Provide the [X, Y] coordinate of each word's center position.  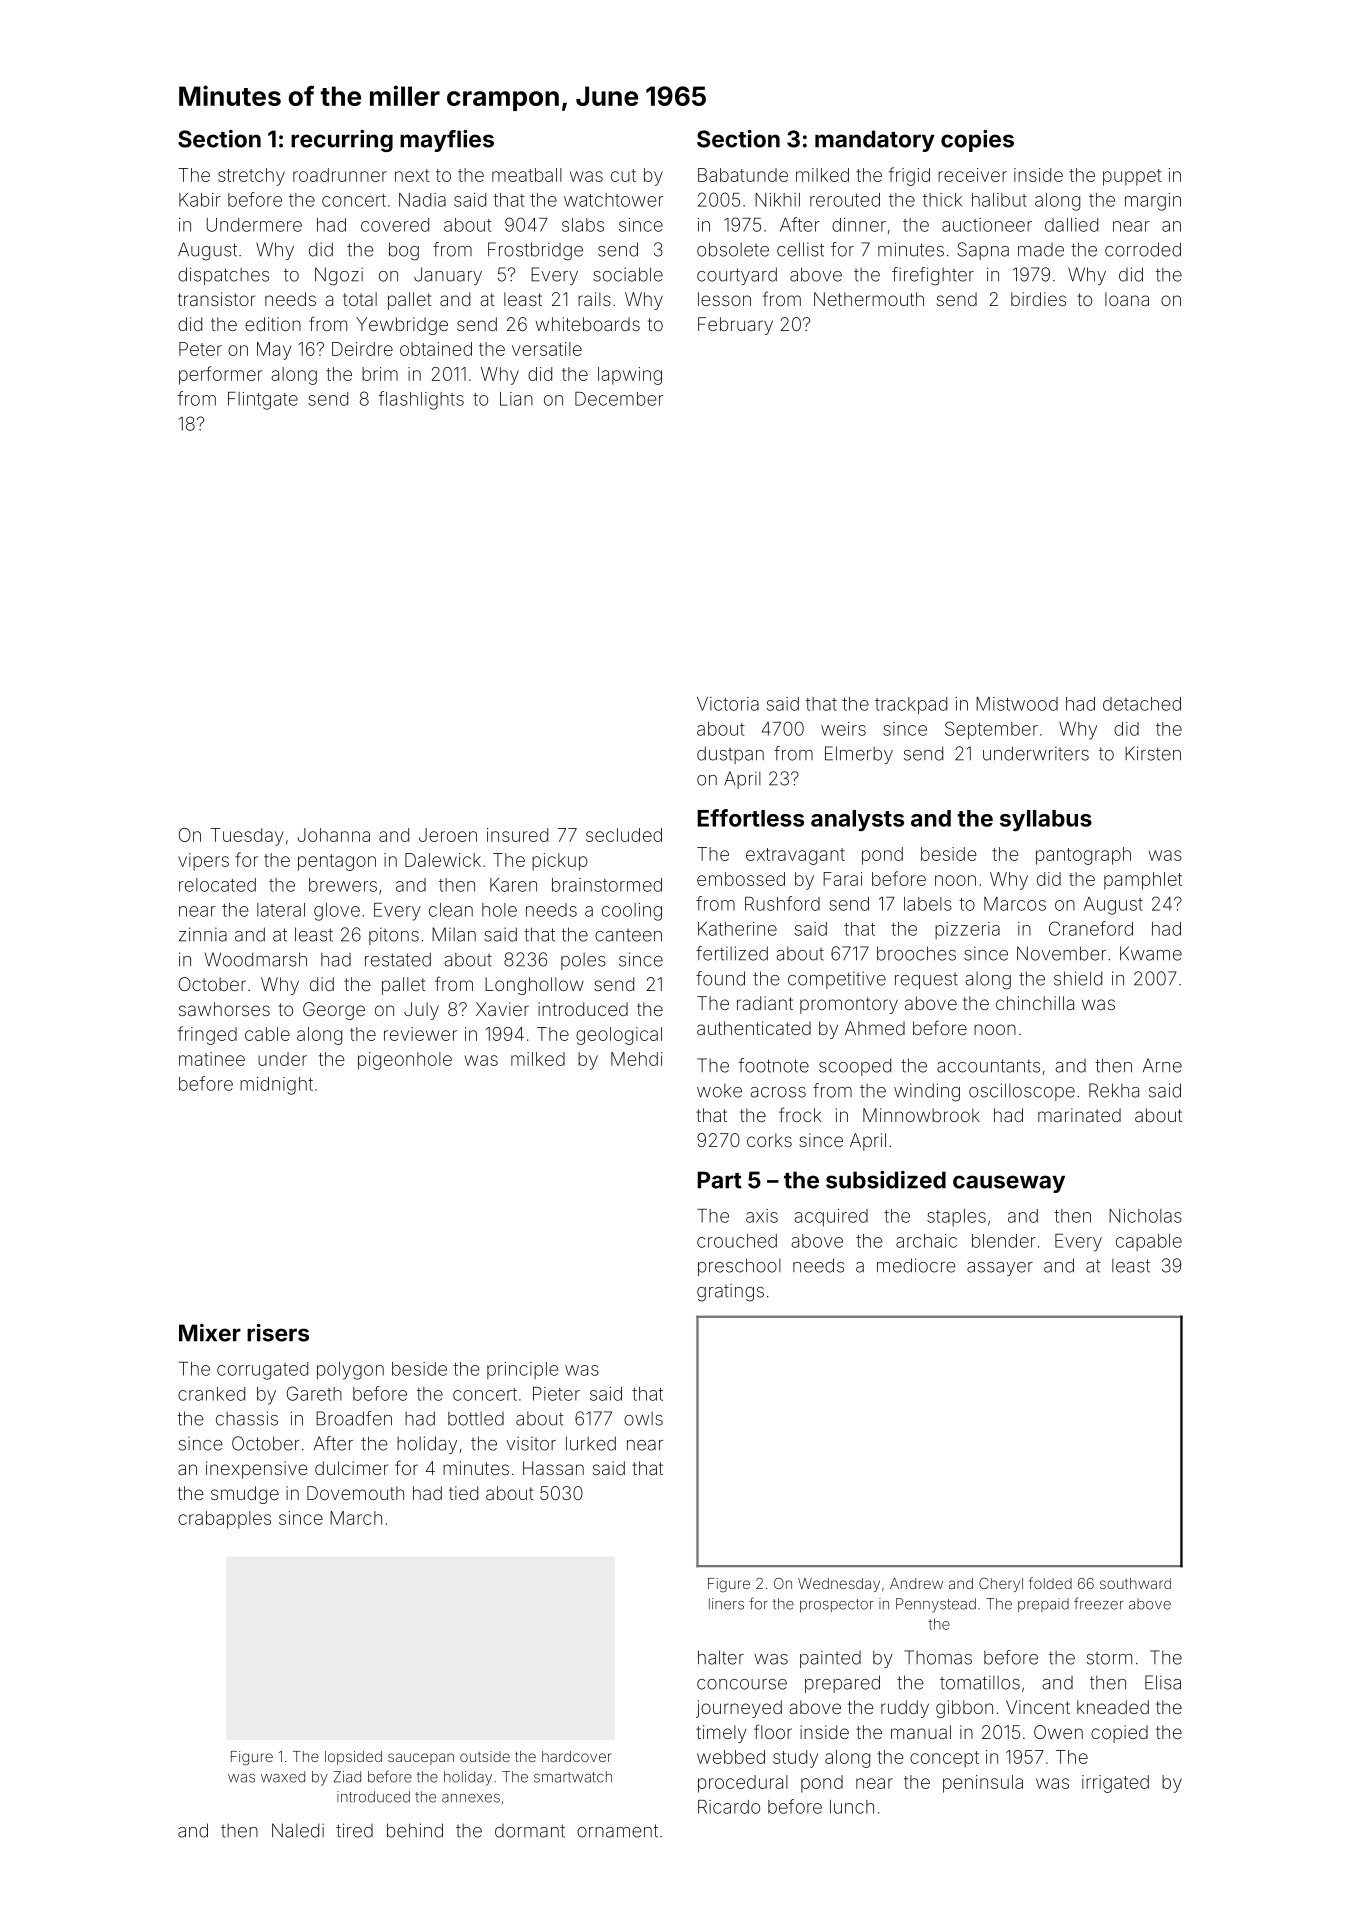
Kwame [1151, 953]
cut [623, 175]
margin [1153, 202]
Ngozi [339, 276]
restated [398, 959]
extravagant [795, 856]
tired [354, 1830]
